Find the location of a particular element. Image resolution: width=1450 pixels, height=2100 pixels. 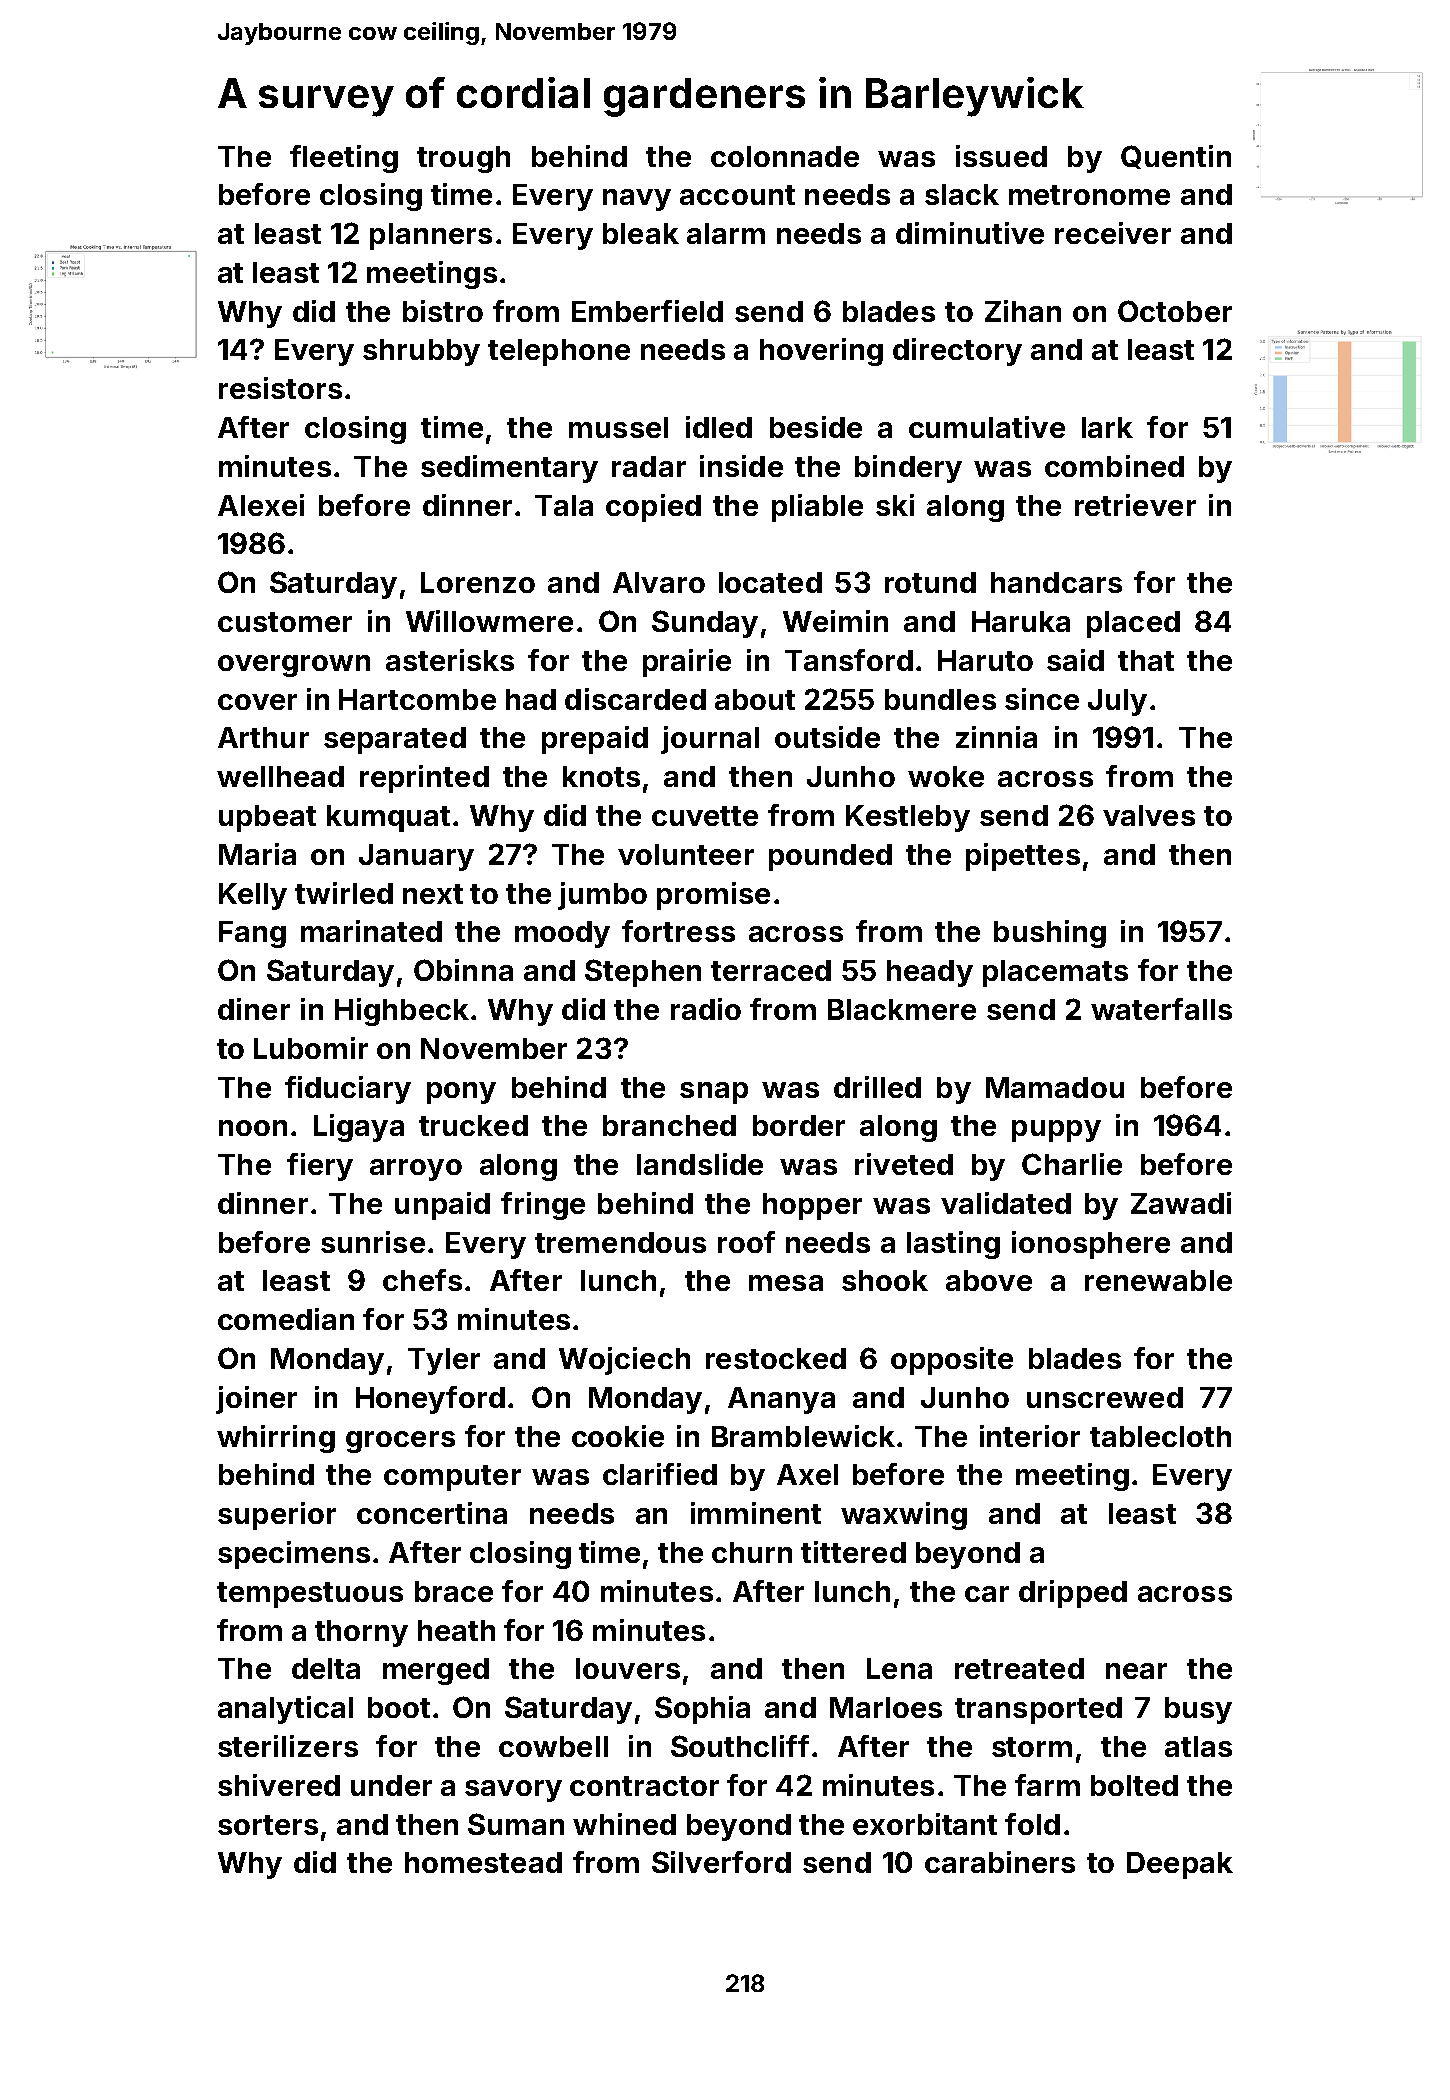

Kelly is located at coordinates (253, 896).
